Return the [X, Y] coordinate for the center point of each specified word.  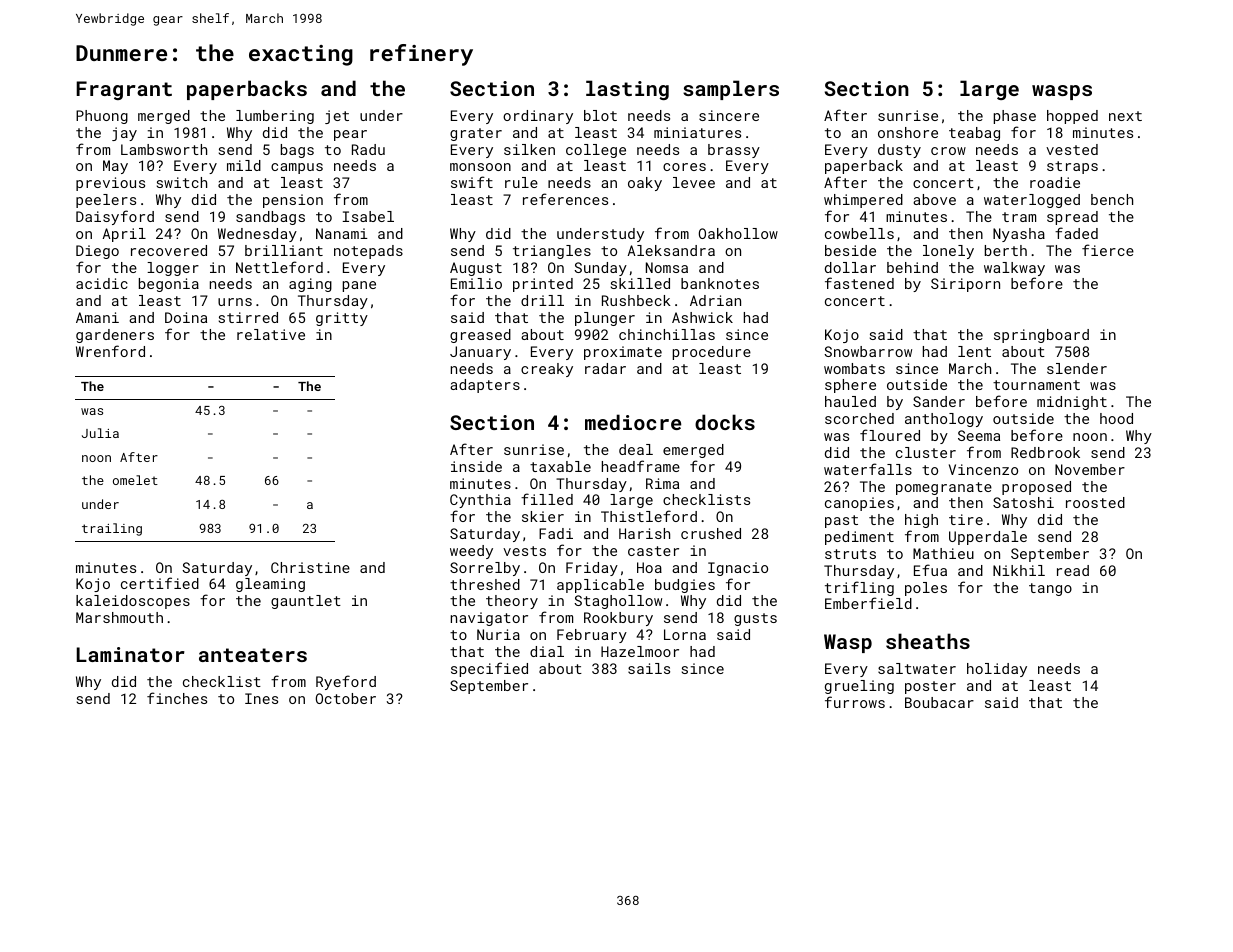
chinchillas [667, 334]
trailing [112, 529]
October [346, 698]
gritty [342, 319]
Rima [662, 483]
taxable [560, 466]
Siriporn [965, 285]
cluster [926, 452]
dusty [899, 151]
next [1125, 116]
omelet [135, 480]
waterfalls [868, 469]
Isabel [368, 216]
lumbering [275, 117]
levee [694, 182]
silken [529, 149]
